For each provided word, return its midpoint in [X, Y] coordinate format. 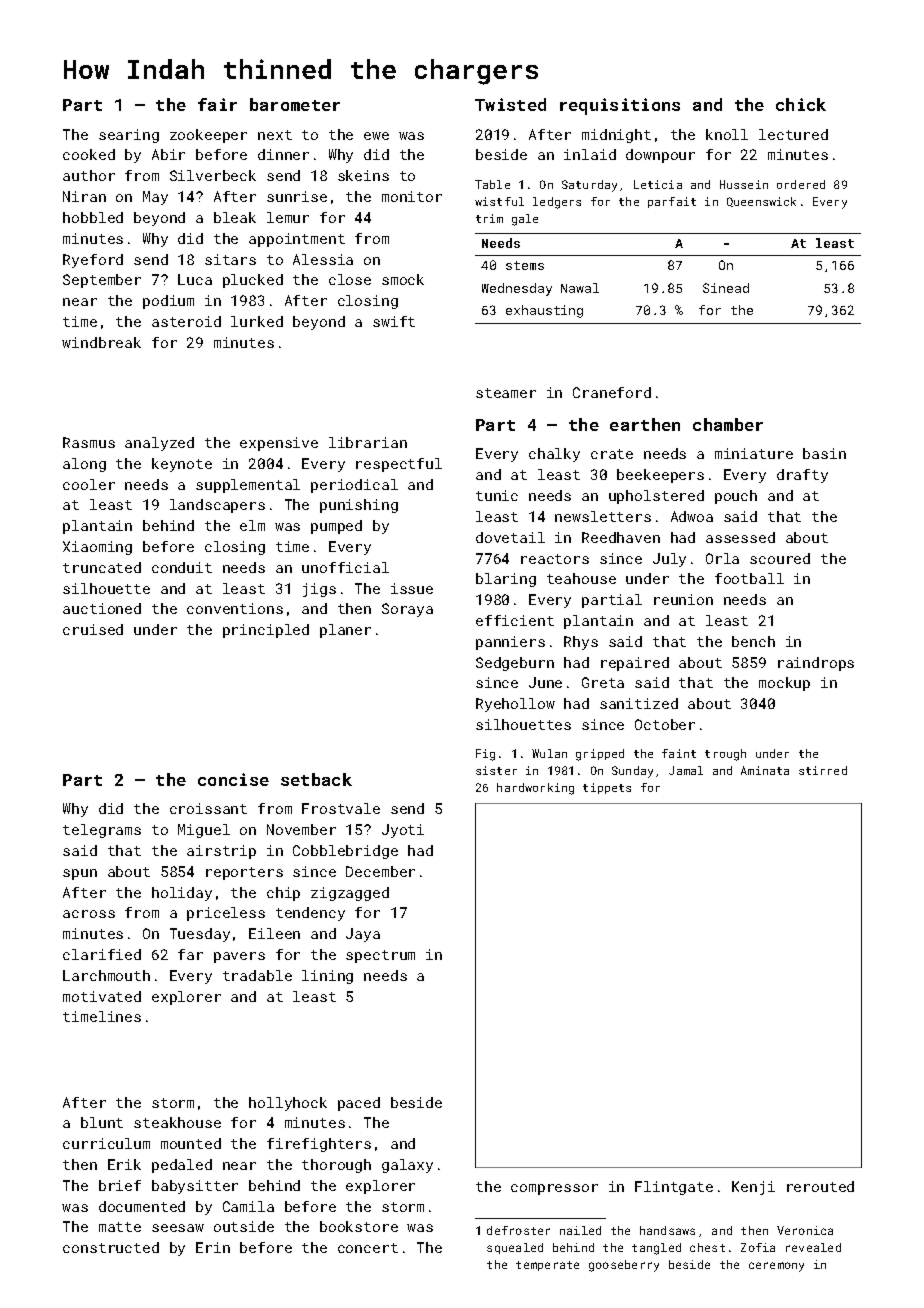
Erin [213, 1247]
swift [394, 321]
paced [359, 1104]
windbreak [101, 342]
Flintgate [674, 1188]
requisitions [620, 106]
